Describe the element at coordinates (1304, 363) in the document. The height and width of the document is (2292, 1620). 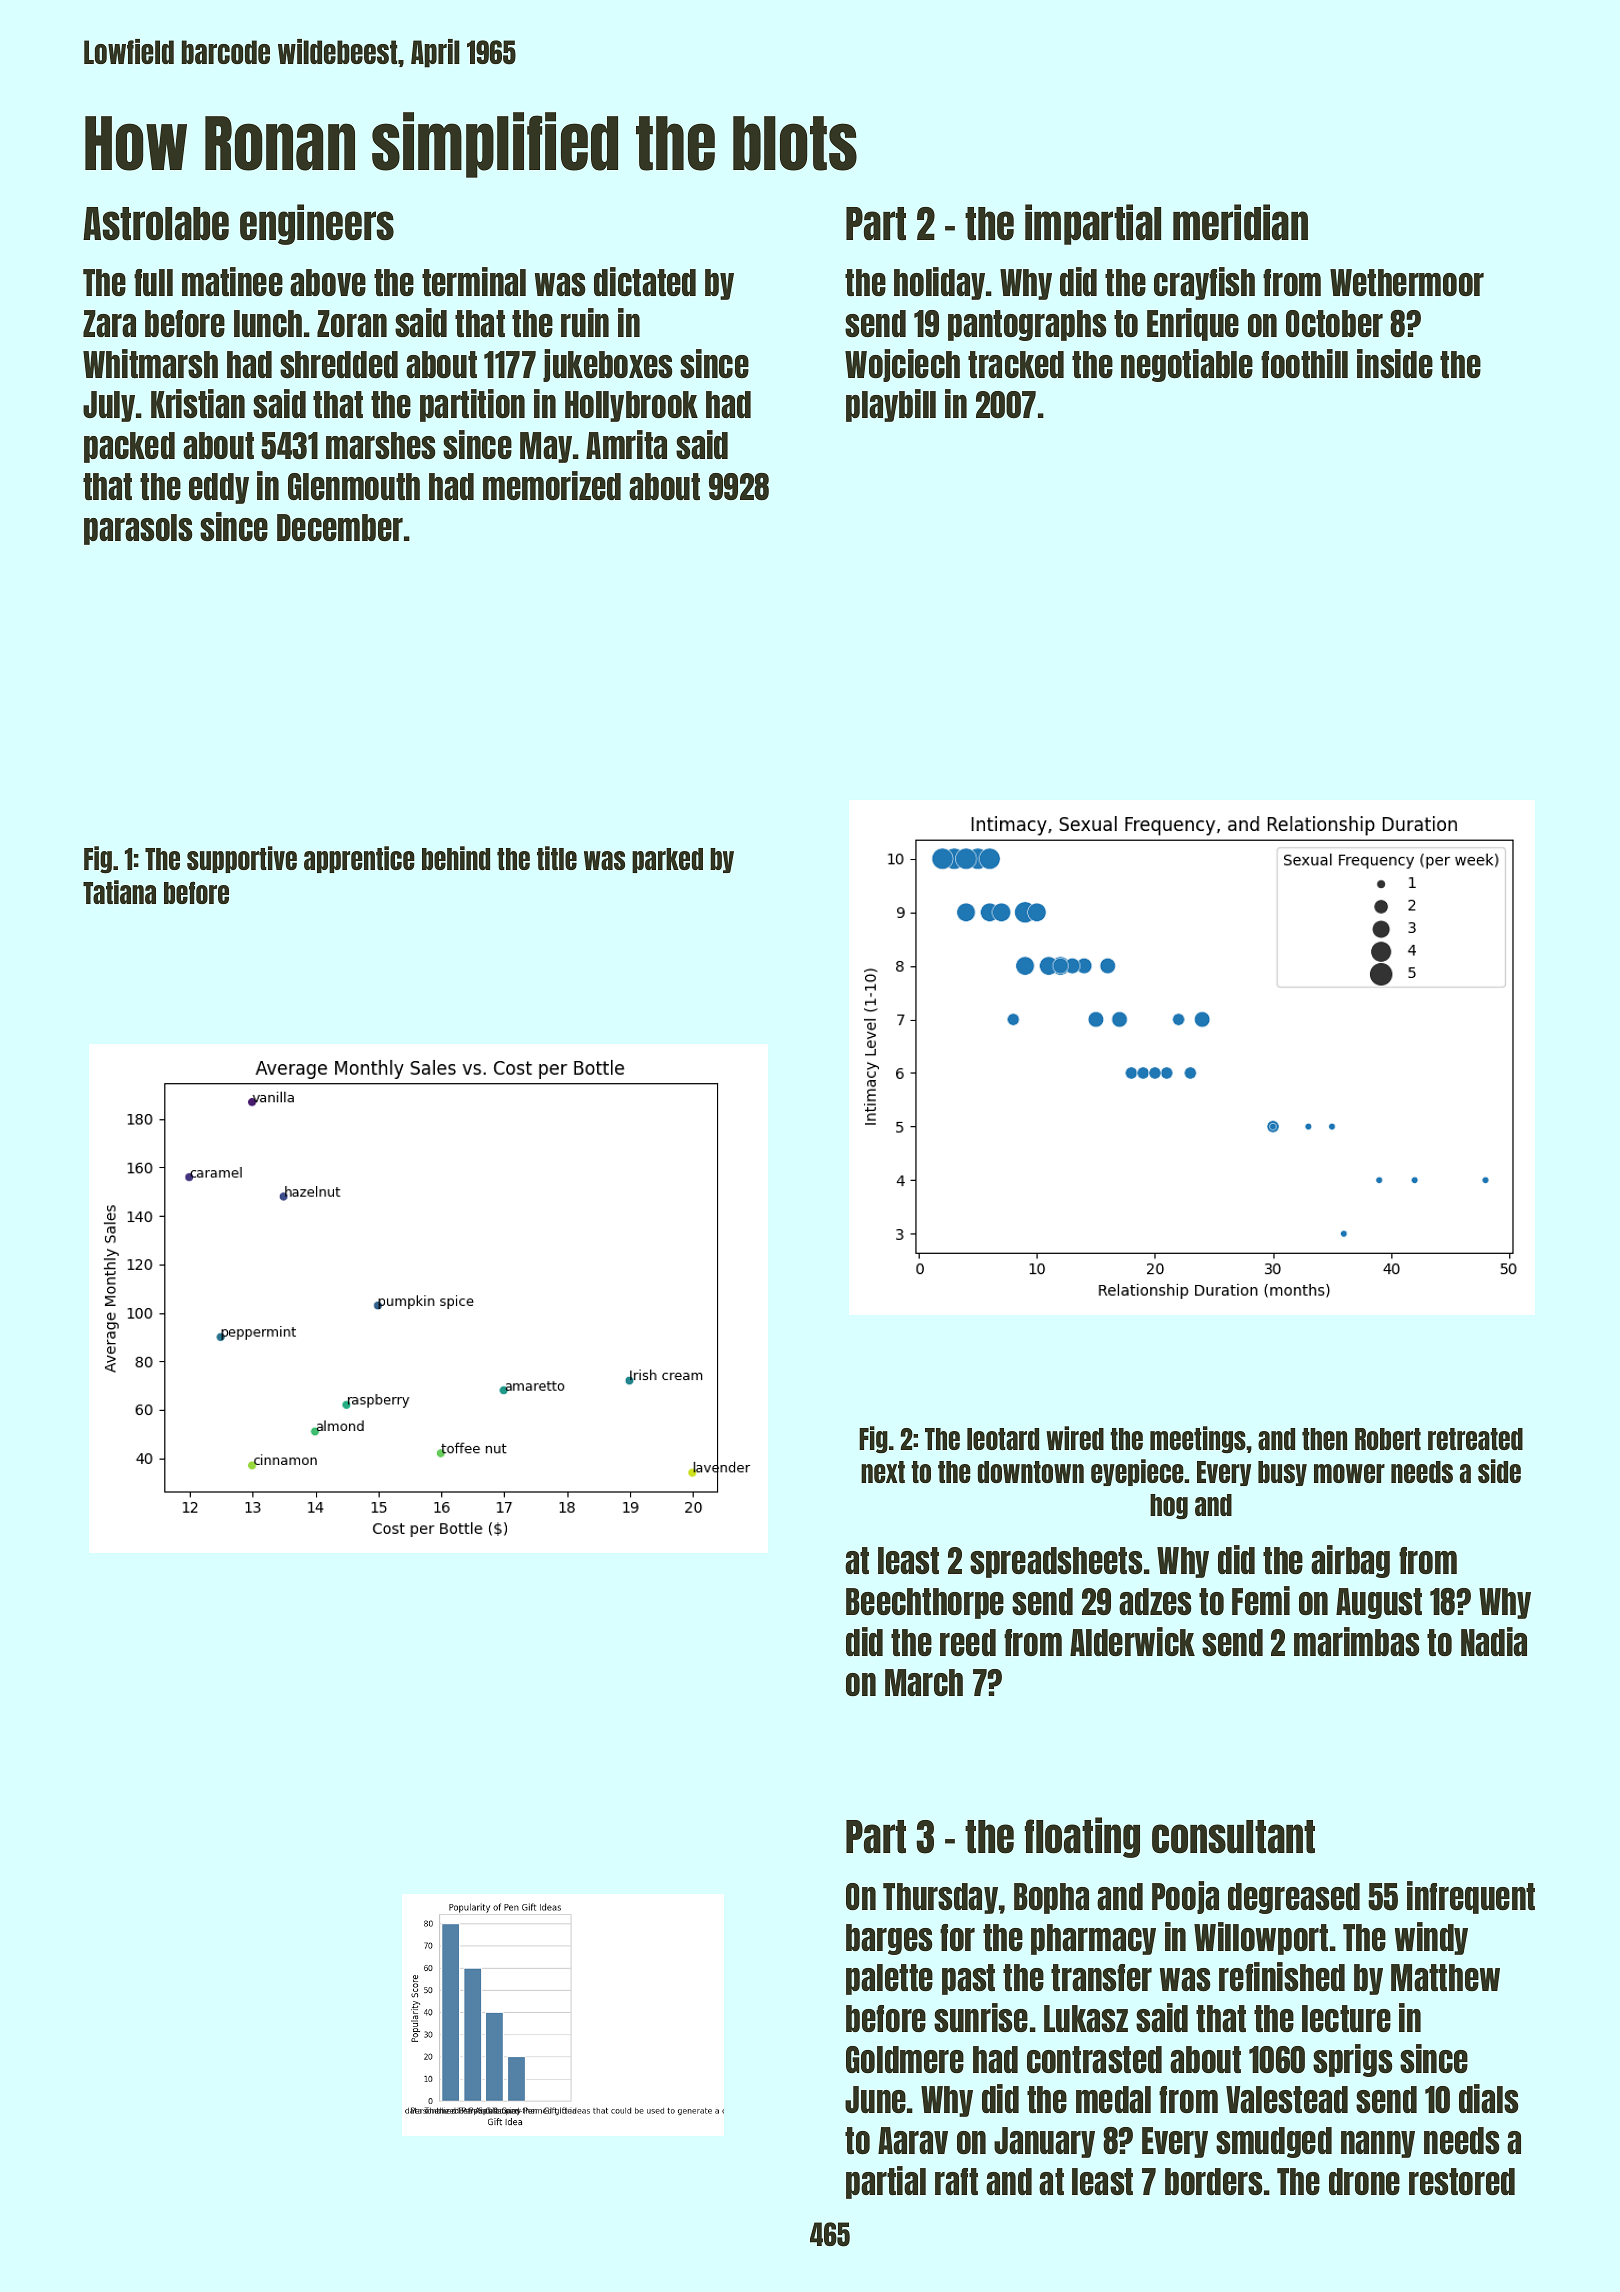
I see `foothill` at that location.
